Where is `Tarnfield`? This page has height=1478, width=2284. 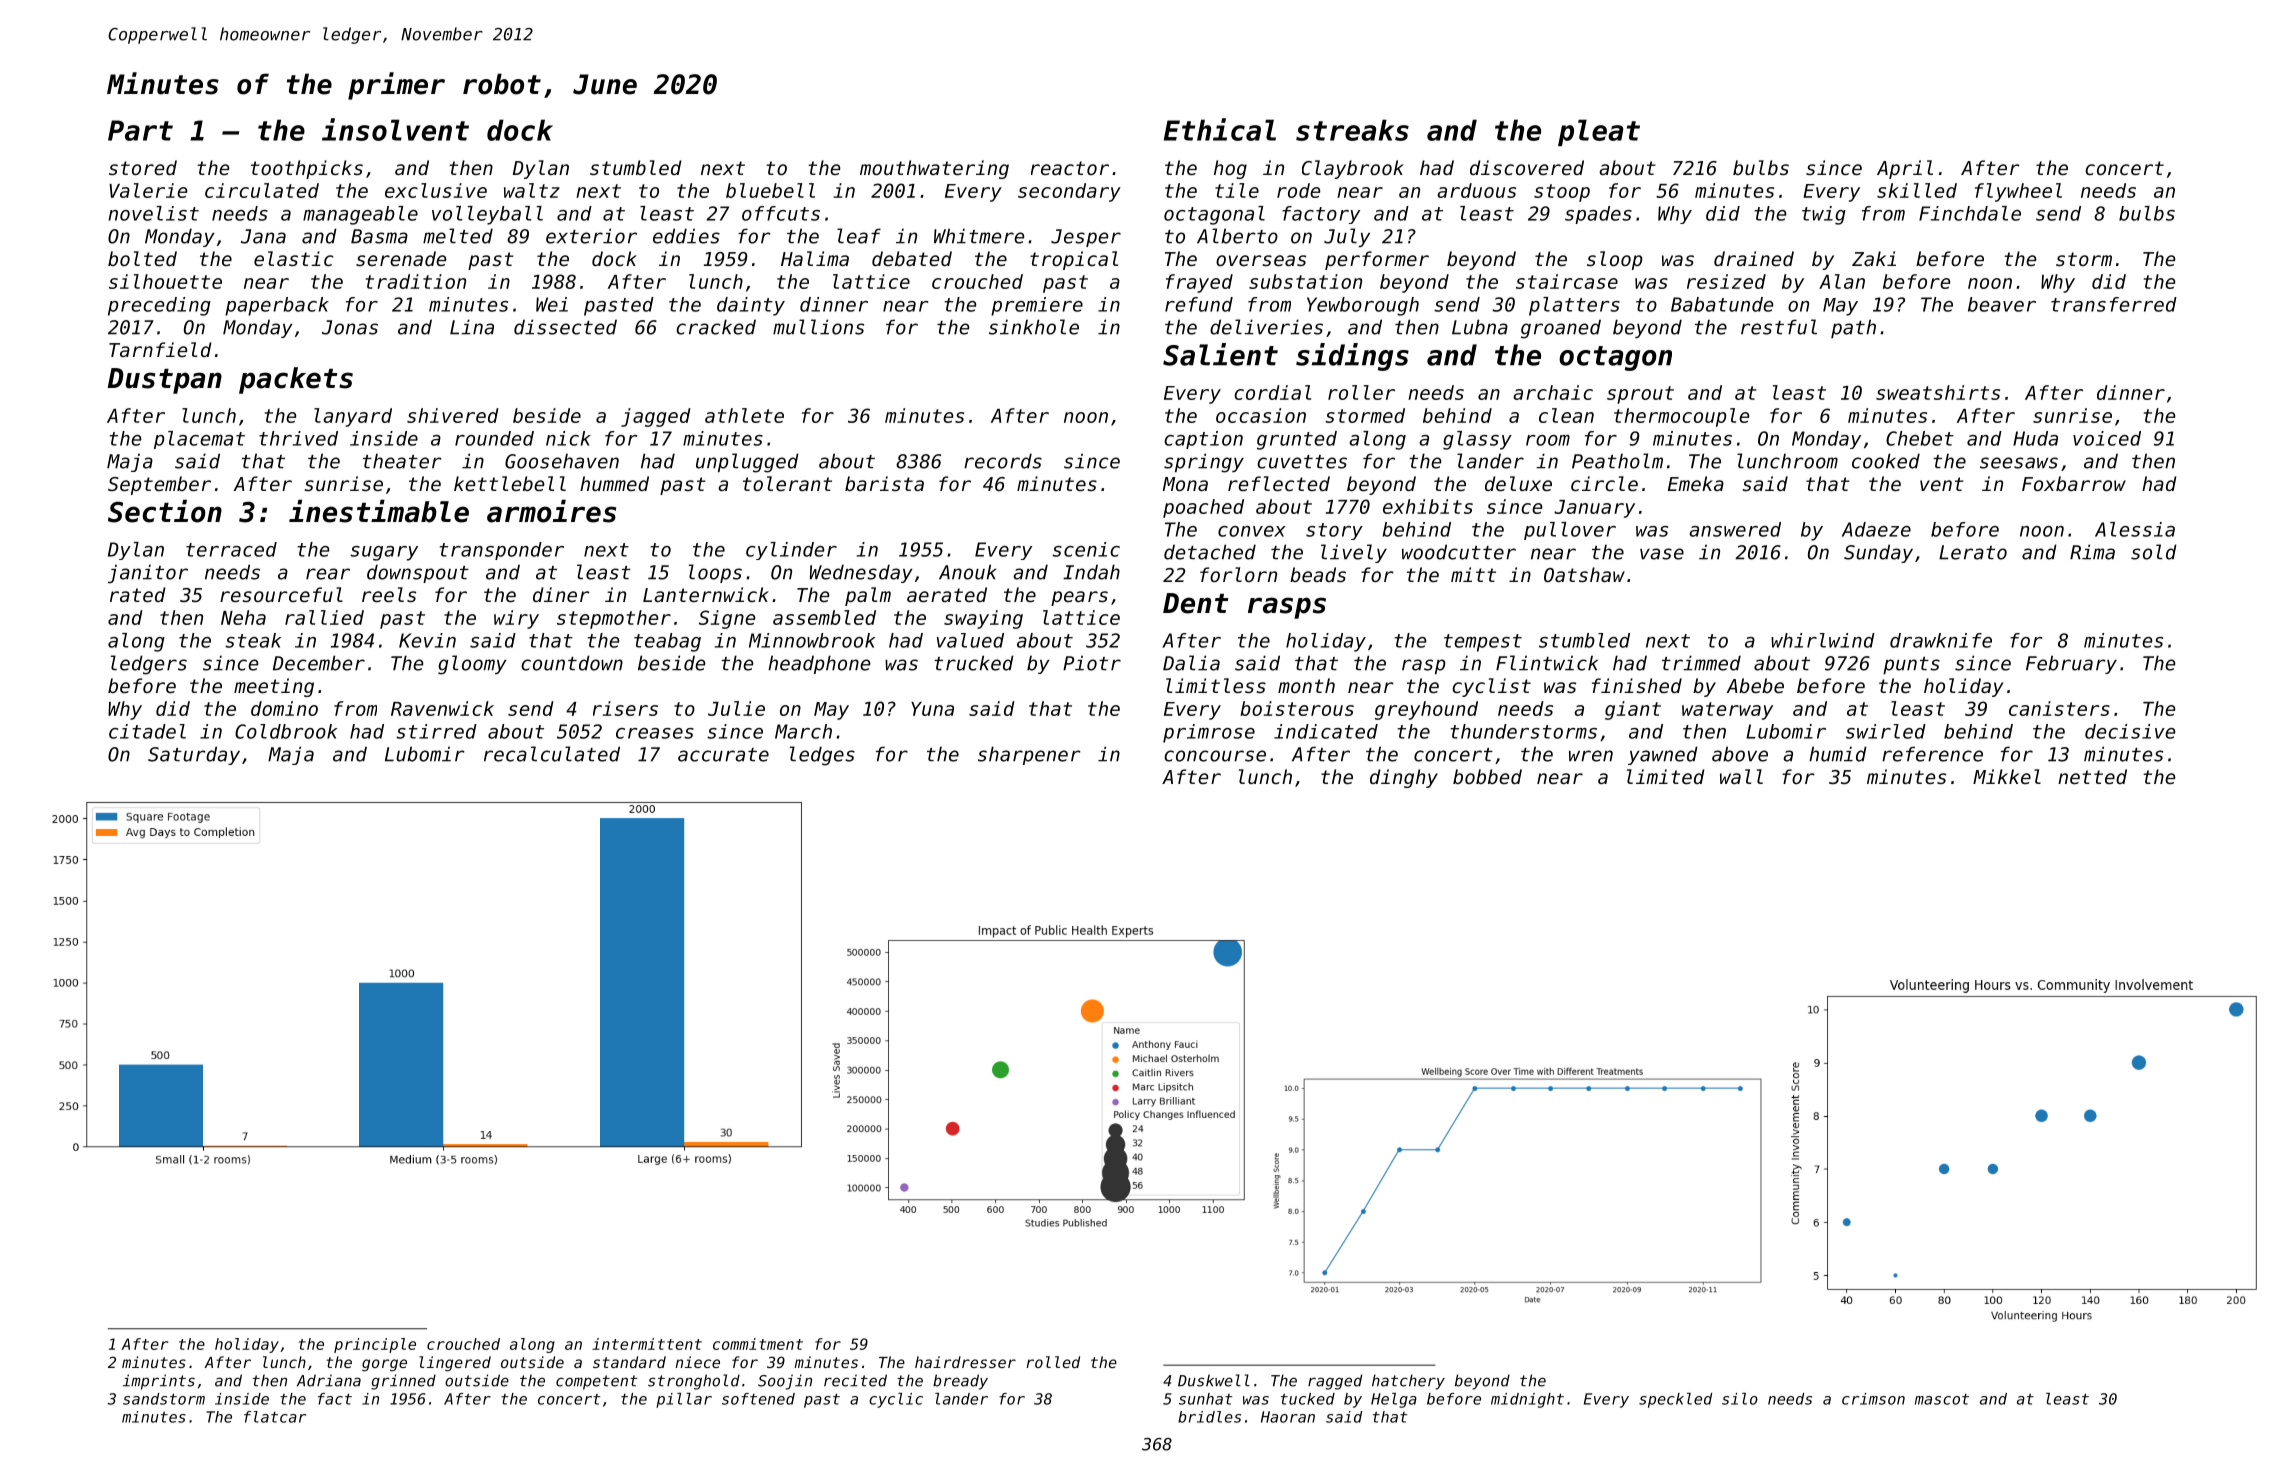 Tarnfield is located at coordinates (160, 349).
